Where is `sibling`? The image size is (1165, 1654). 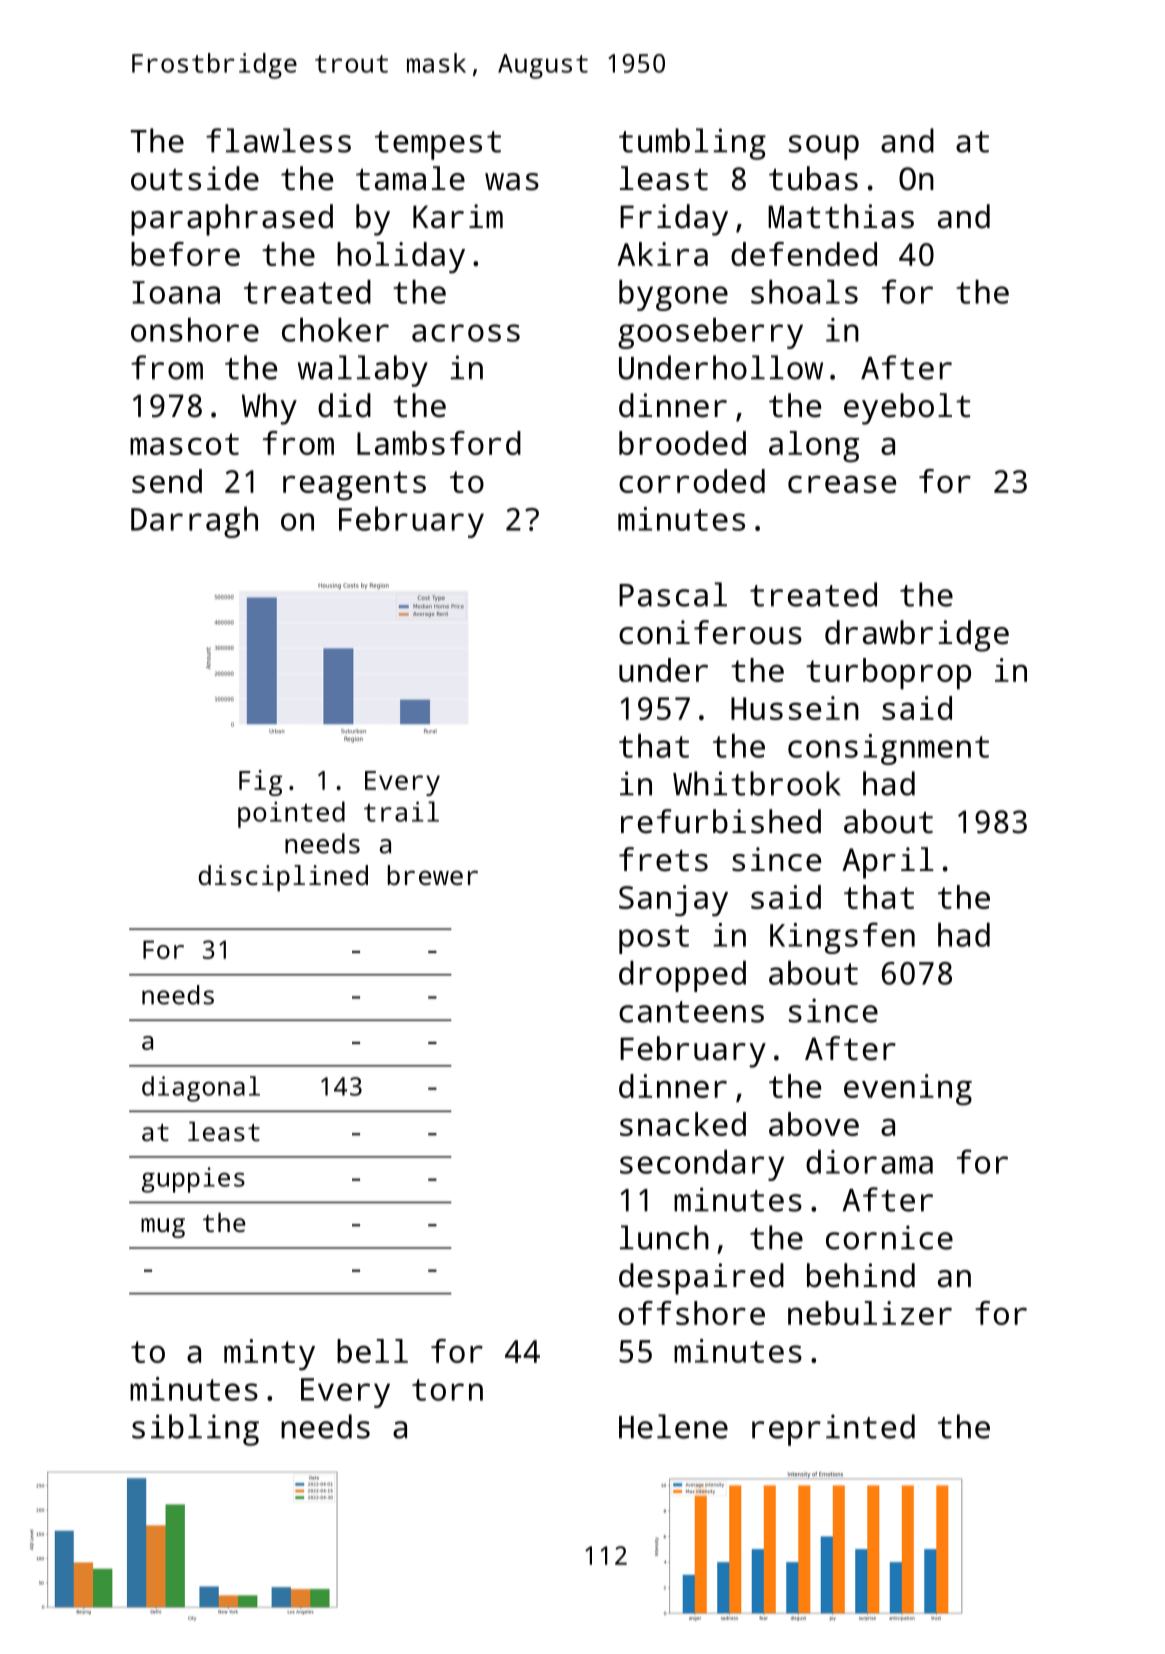
sibling is located at coordinates (195, 1430).
